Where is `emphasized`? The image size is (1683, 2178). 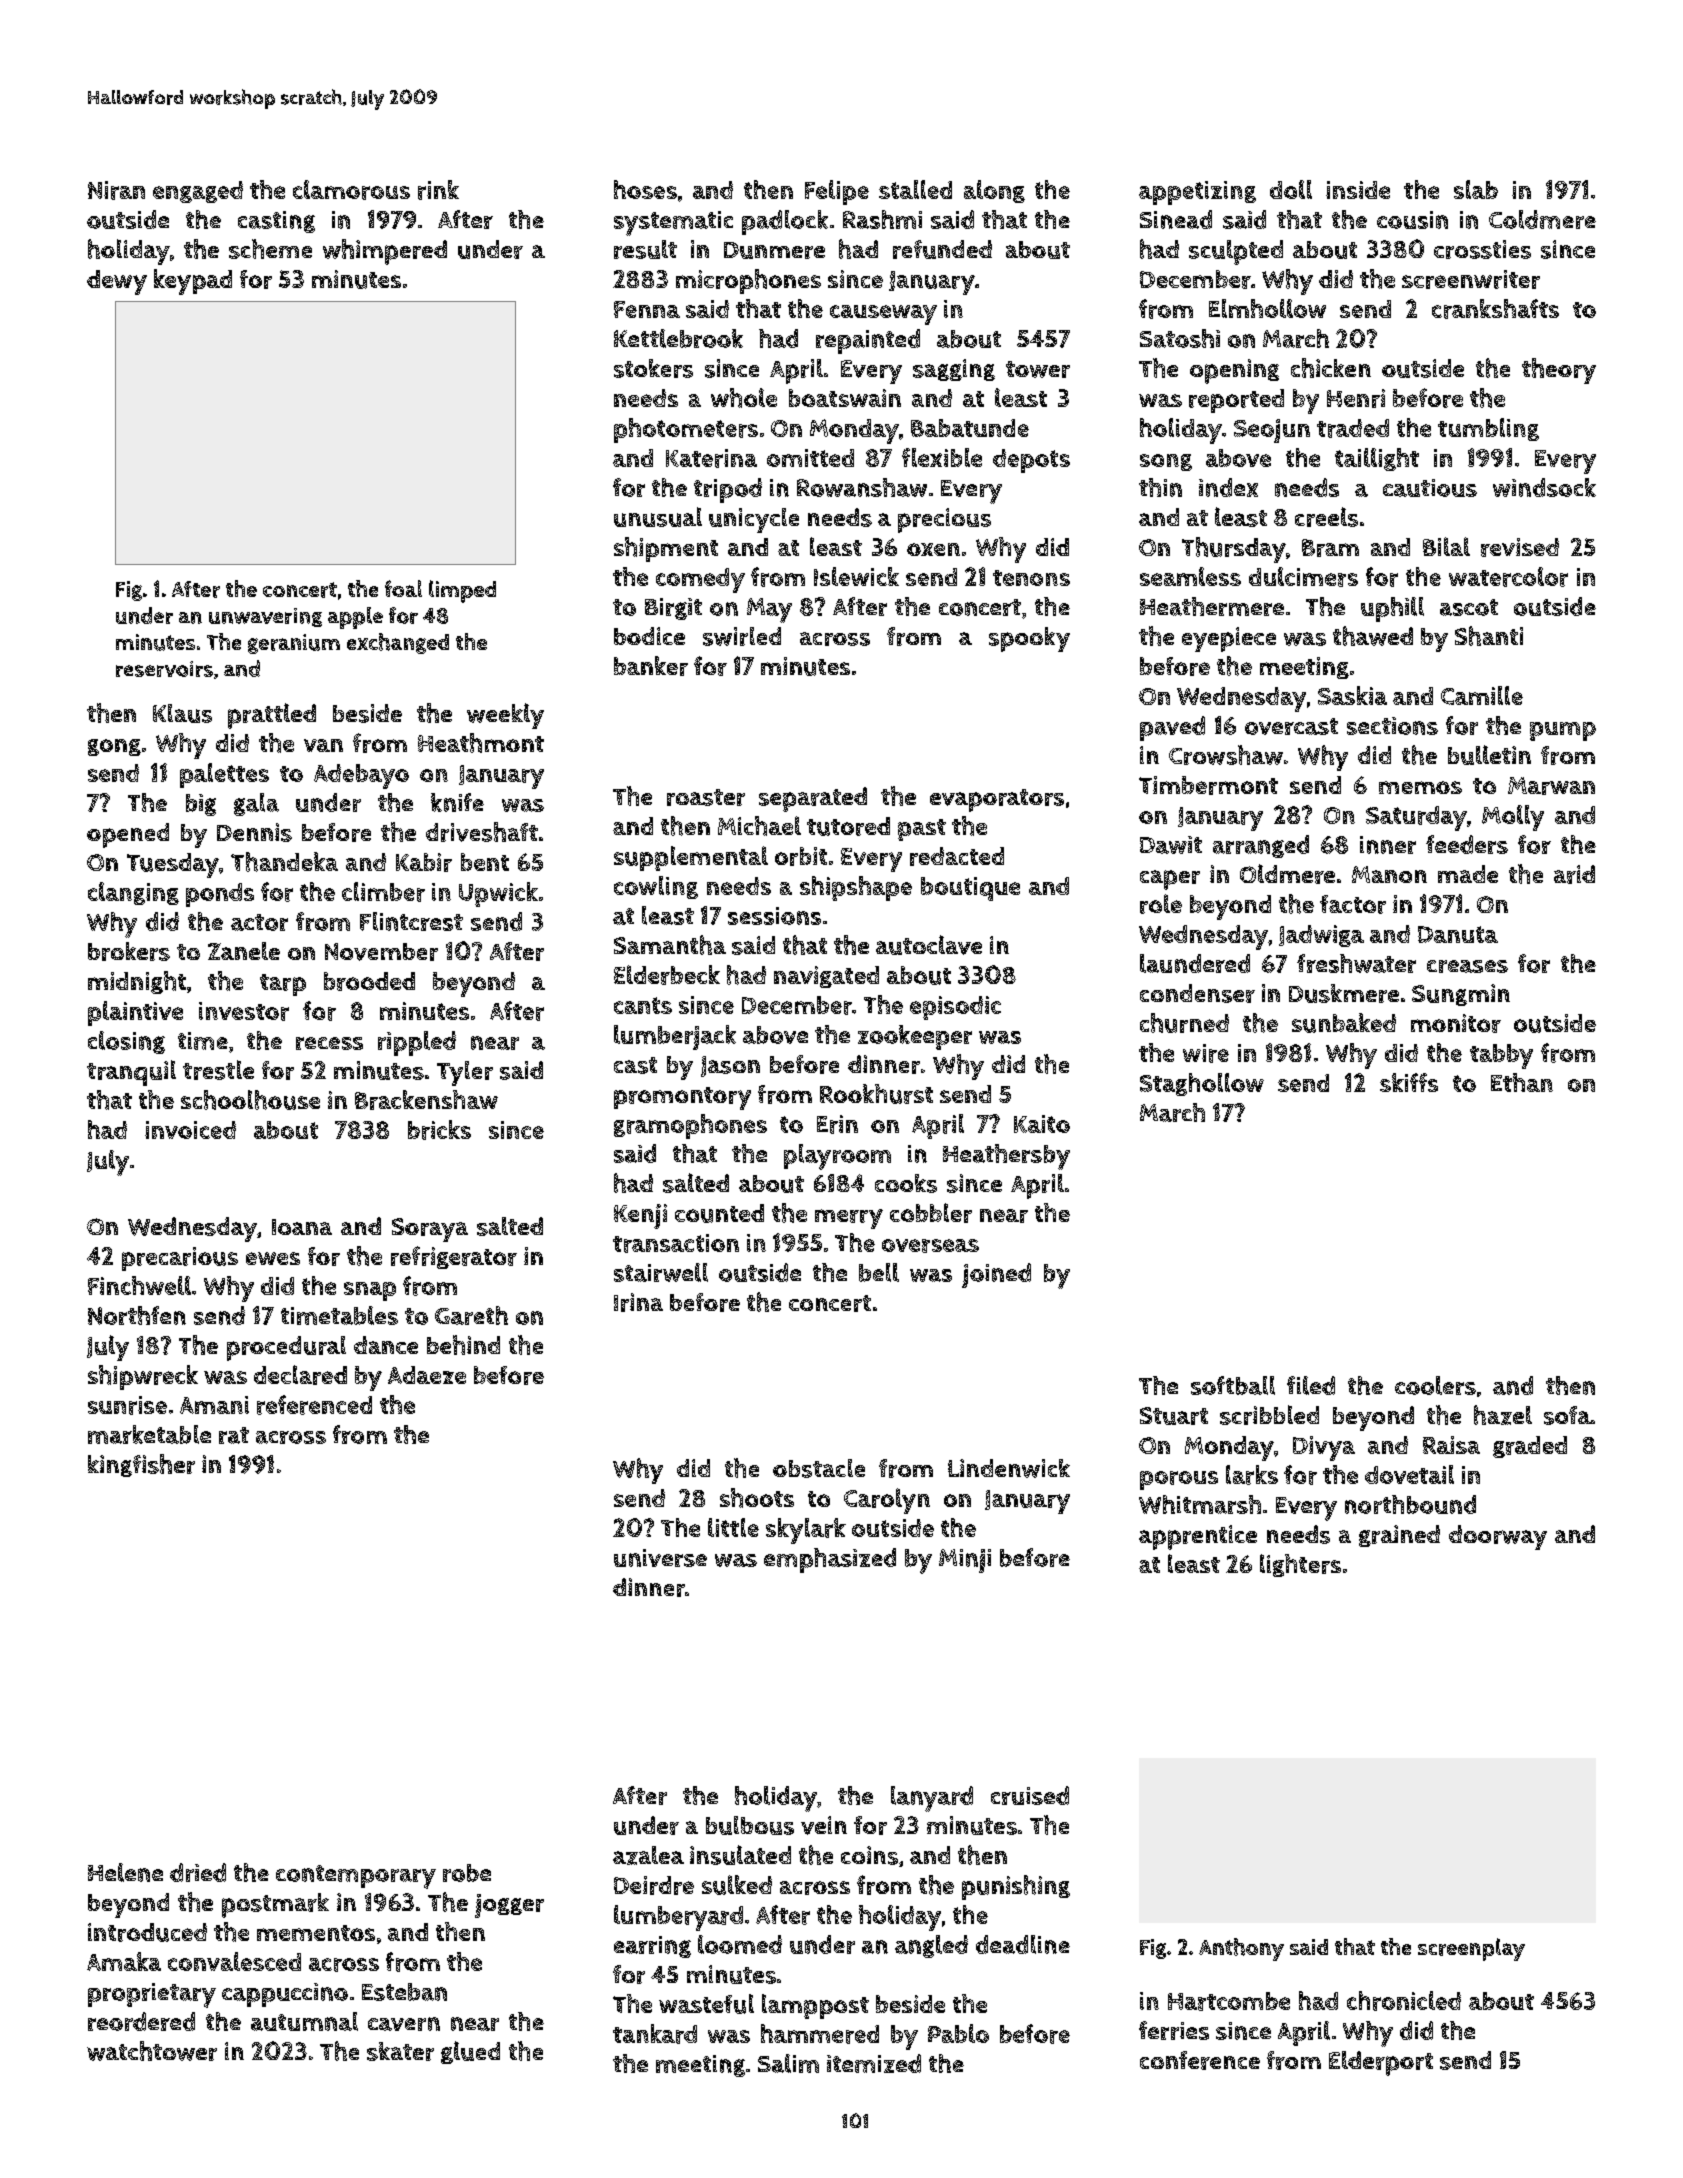 emphasized is located at coordinates (830, 1560).
